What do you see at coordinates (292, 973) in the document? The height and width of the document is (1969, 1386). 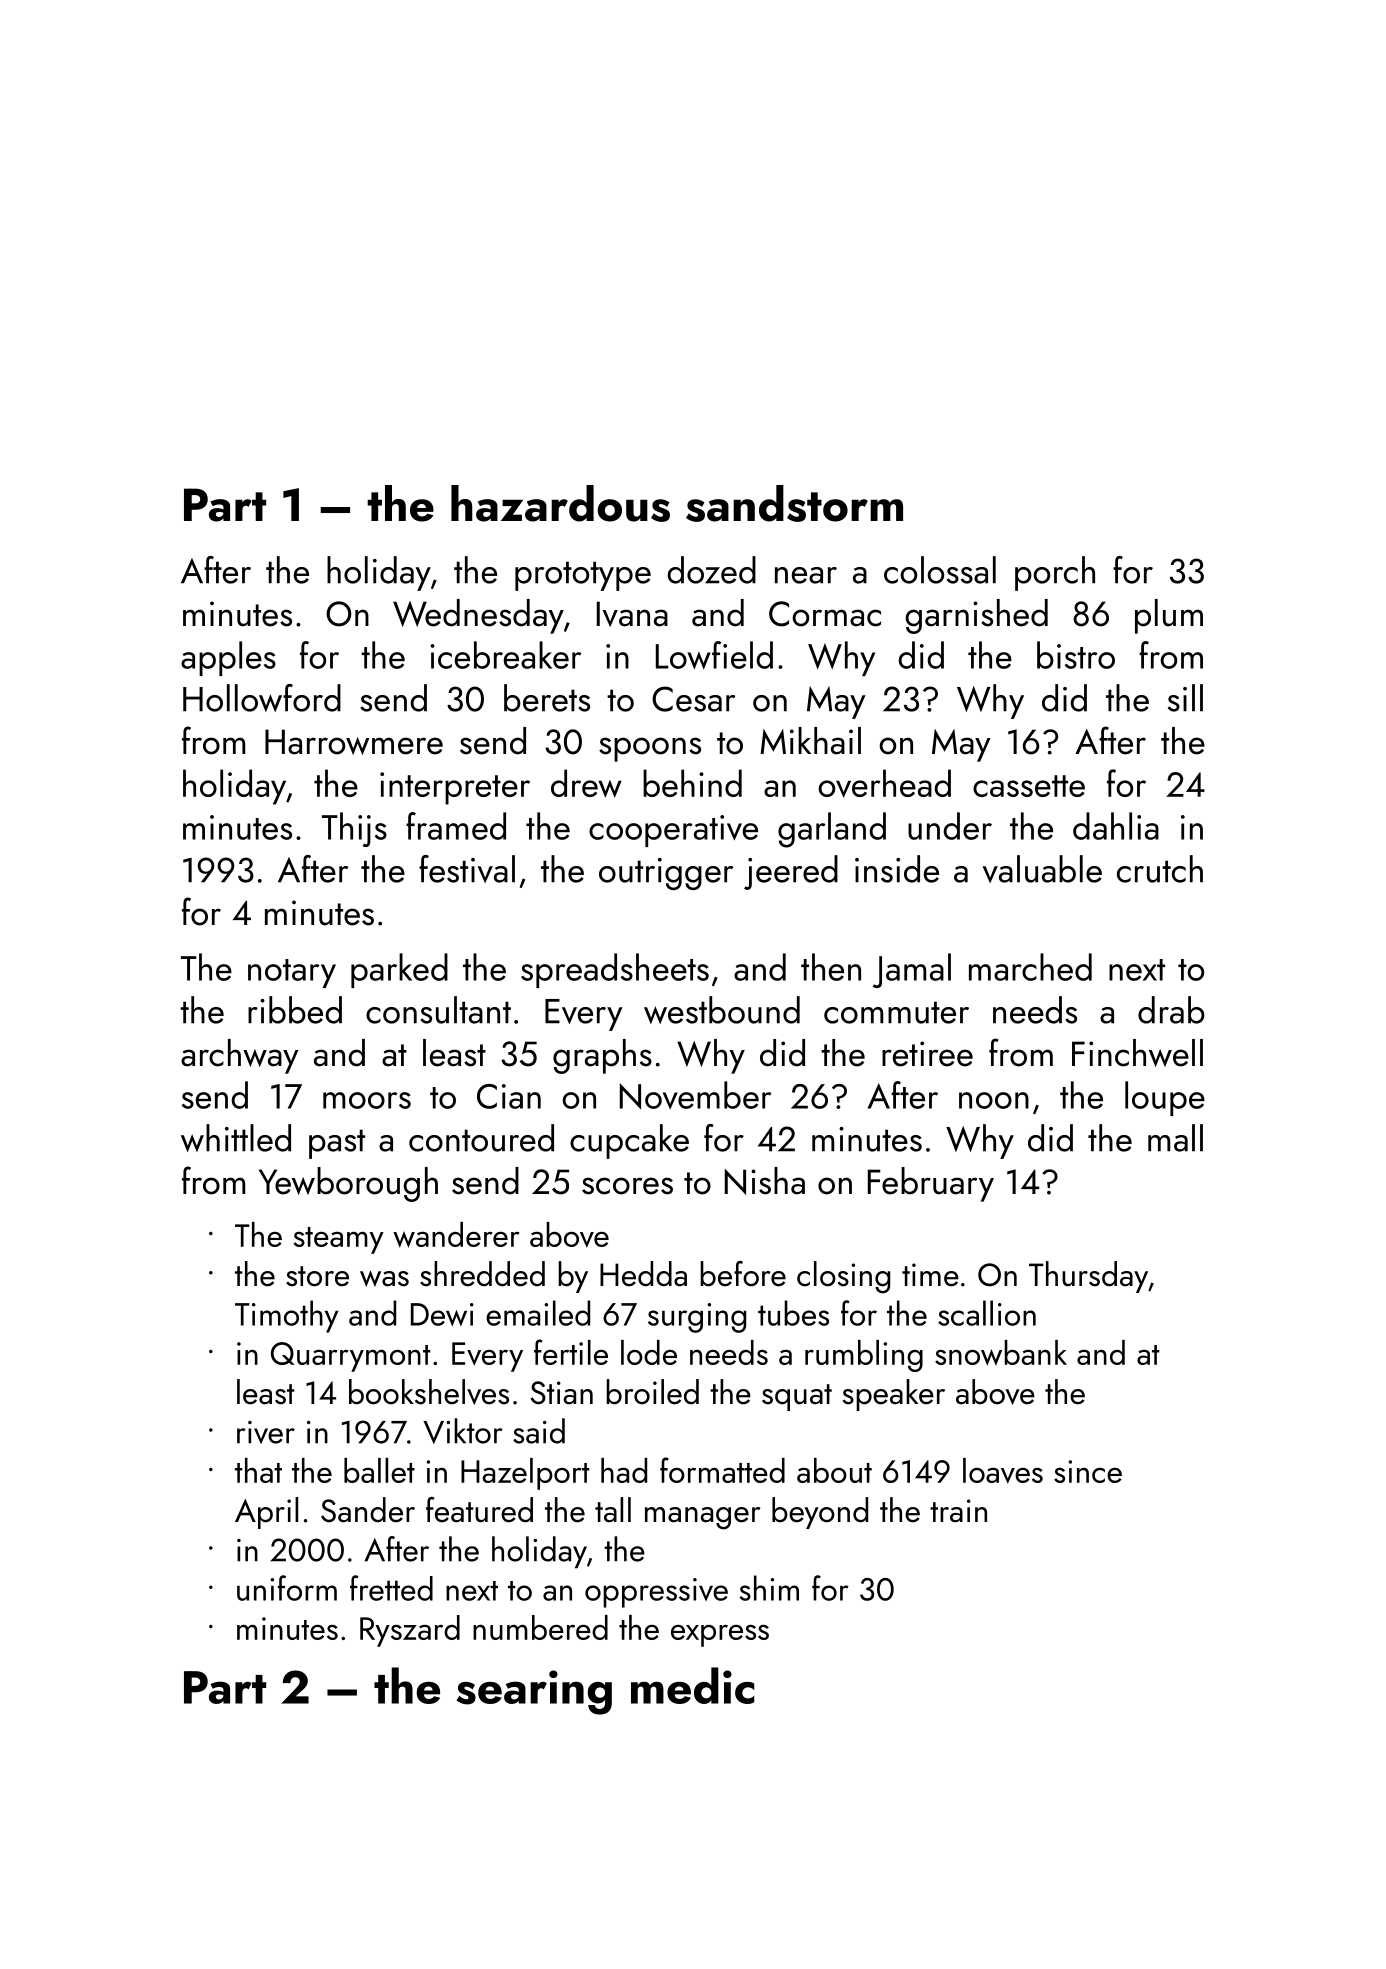 I see `notary` at bounding box center [292, 973].
